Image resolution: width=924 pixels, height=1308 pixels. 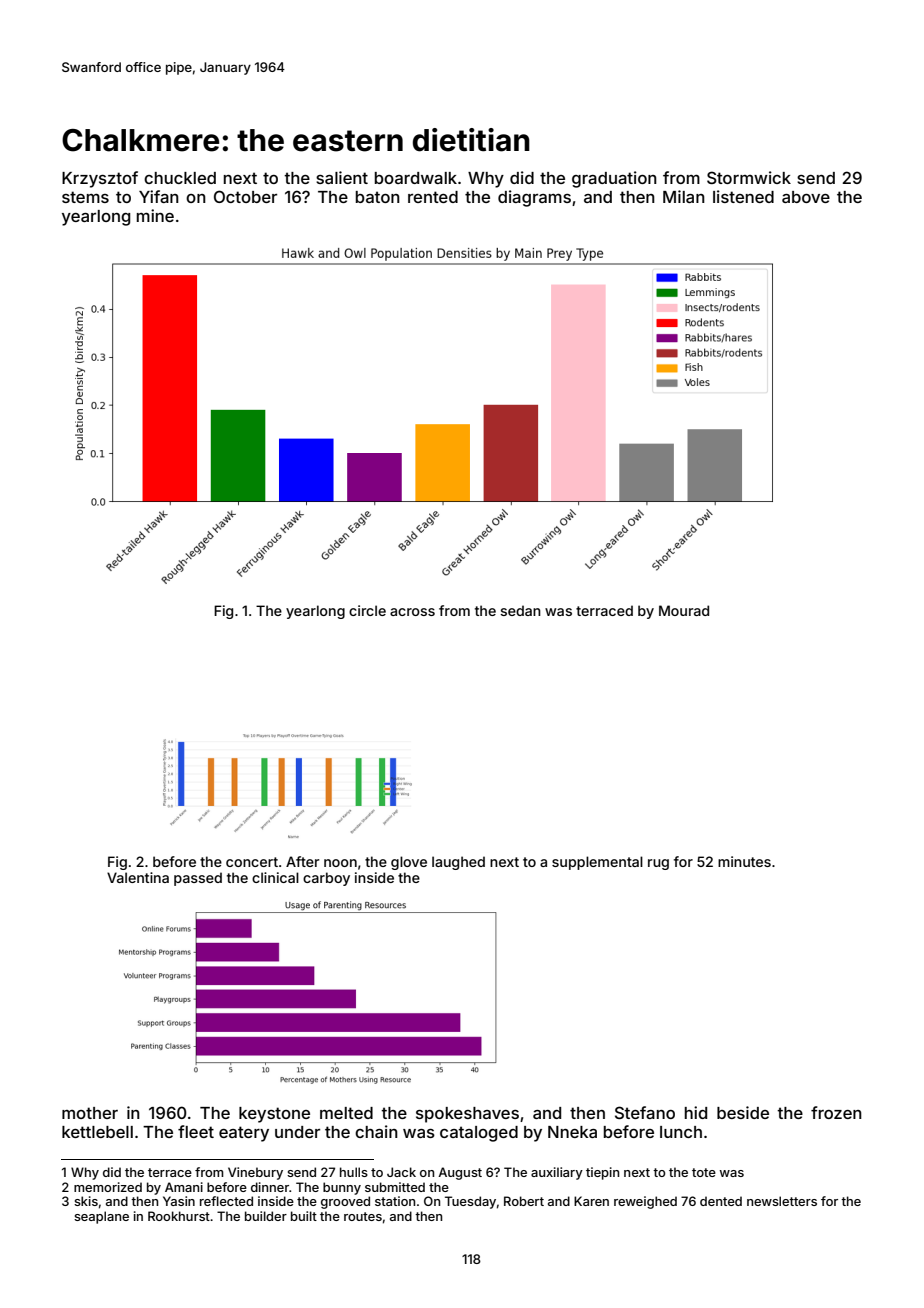 I want to click on Nneka, so click(x=572, y=1132).
